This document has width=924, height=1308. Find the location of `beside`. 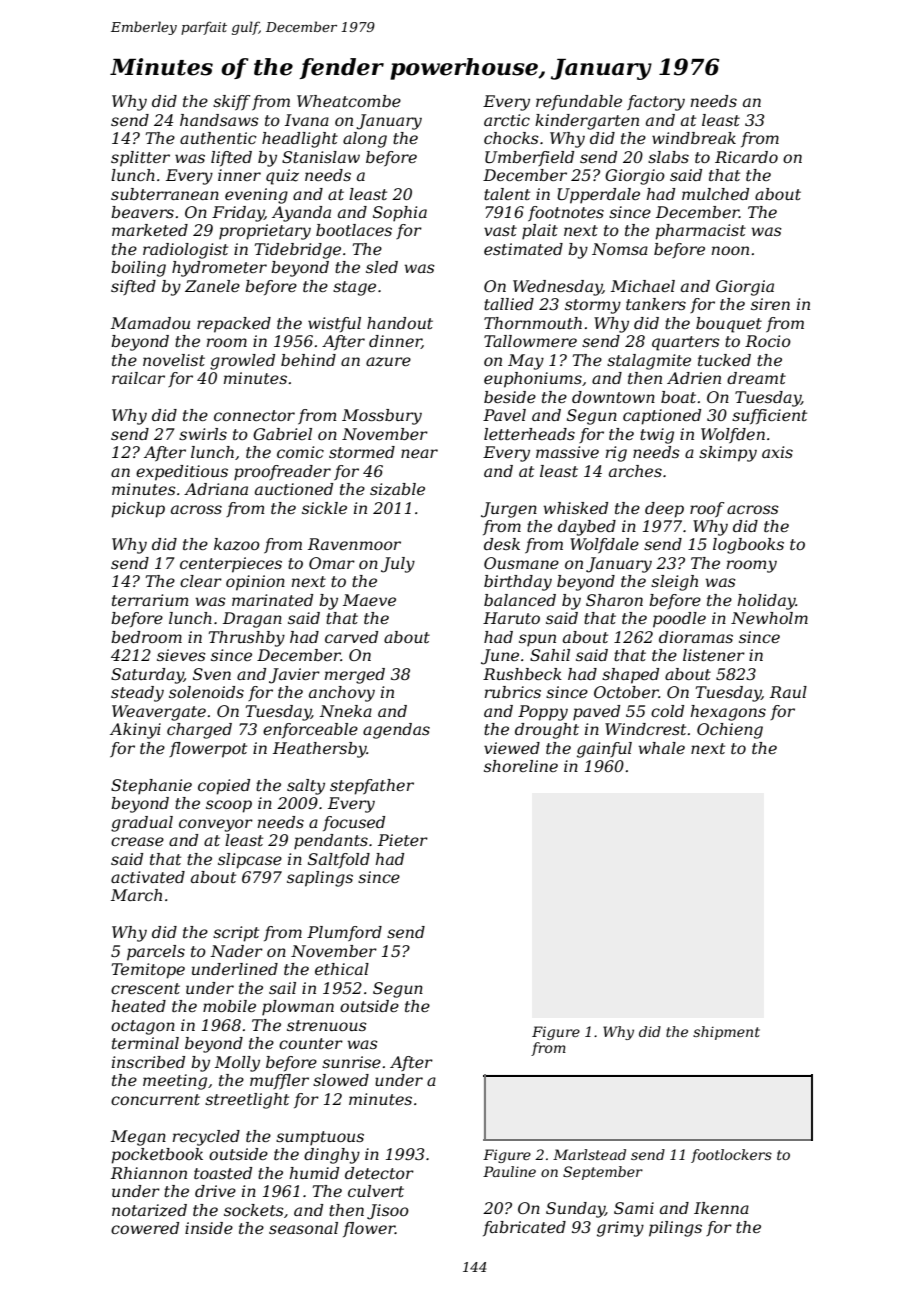

beside is located at coordinates (510, 397).
